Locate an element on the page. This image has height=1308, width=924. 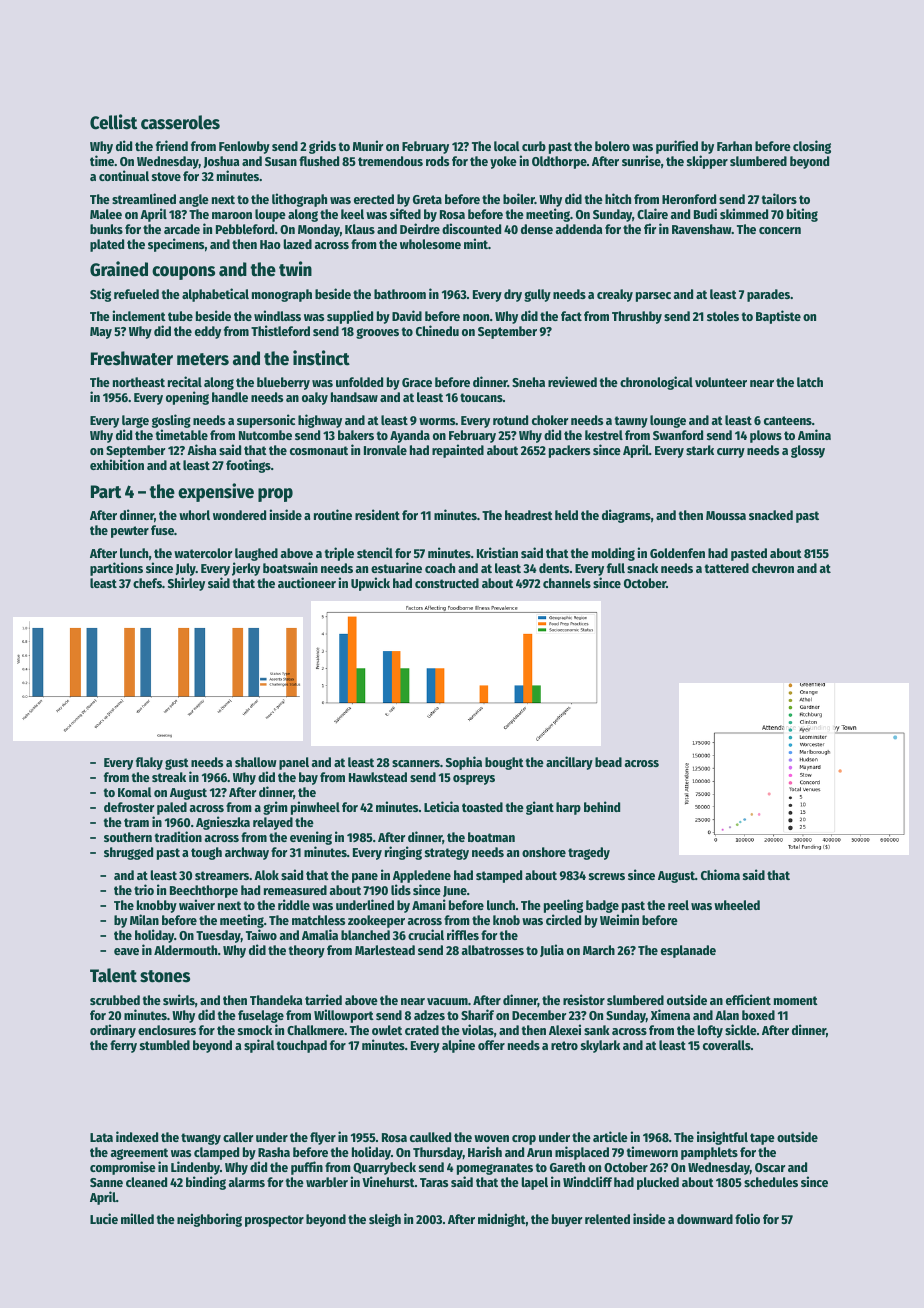
prospector is located at coordinates (274, 1221).
